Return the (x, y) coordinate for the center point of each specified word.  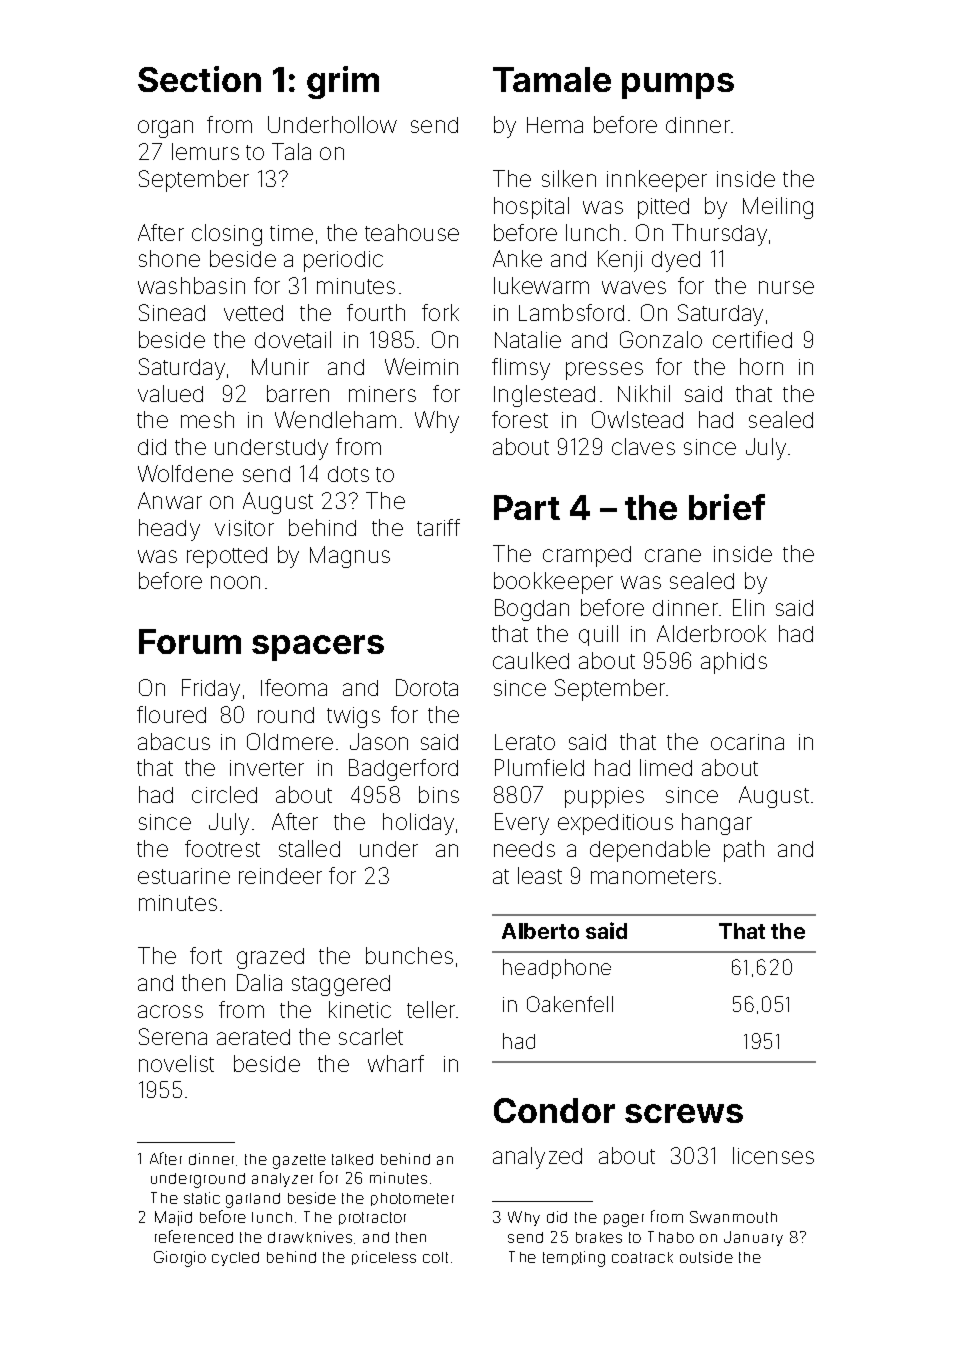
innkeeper (657, 181)
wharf (396, 1063)
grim (343, 82)
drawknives (310, 1237)
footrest (222, 848)
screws (684, 1113)
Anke (517, 258)
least (540, 875)
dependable (650, 851)
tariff (438, 527)
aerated (253, 1037)
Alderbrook (711, 633)
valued (170, 393)
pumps (678, 86)
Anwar (170, 500)
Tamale (552, 79)
